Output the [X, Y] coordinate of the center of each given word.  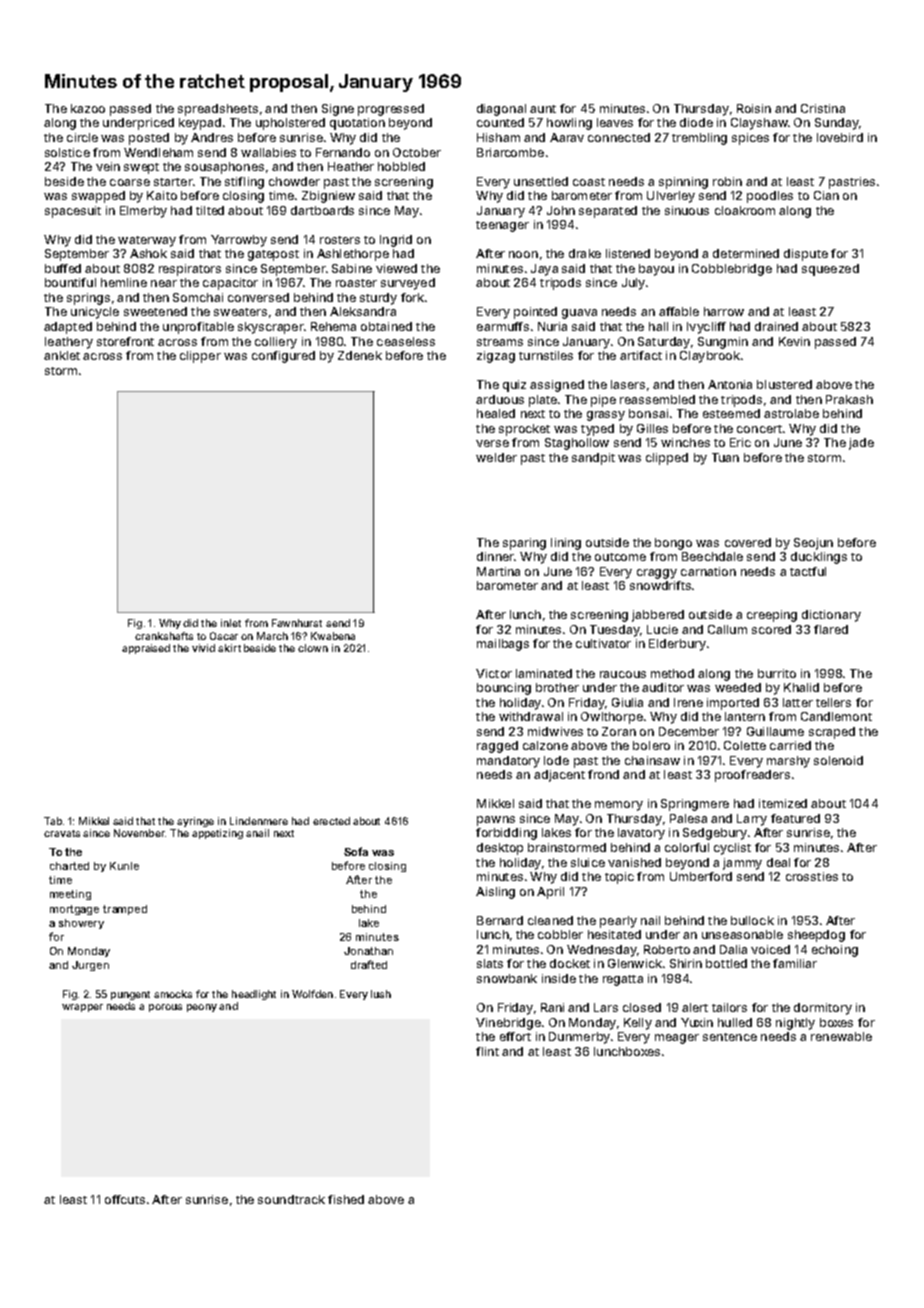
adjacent [559, 776]
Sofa [356, 851]
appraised [146, 649]
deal [778, 862]
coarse [130, 182]
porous [165, 1008]
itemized [783, 803]
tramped [125, 910]
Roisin [754, 108]
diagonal [501, 110]
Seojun [813, 544]
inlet [231, 623]
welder [496, 457]
